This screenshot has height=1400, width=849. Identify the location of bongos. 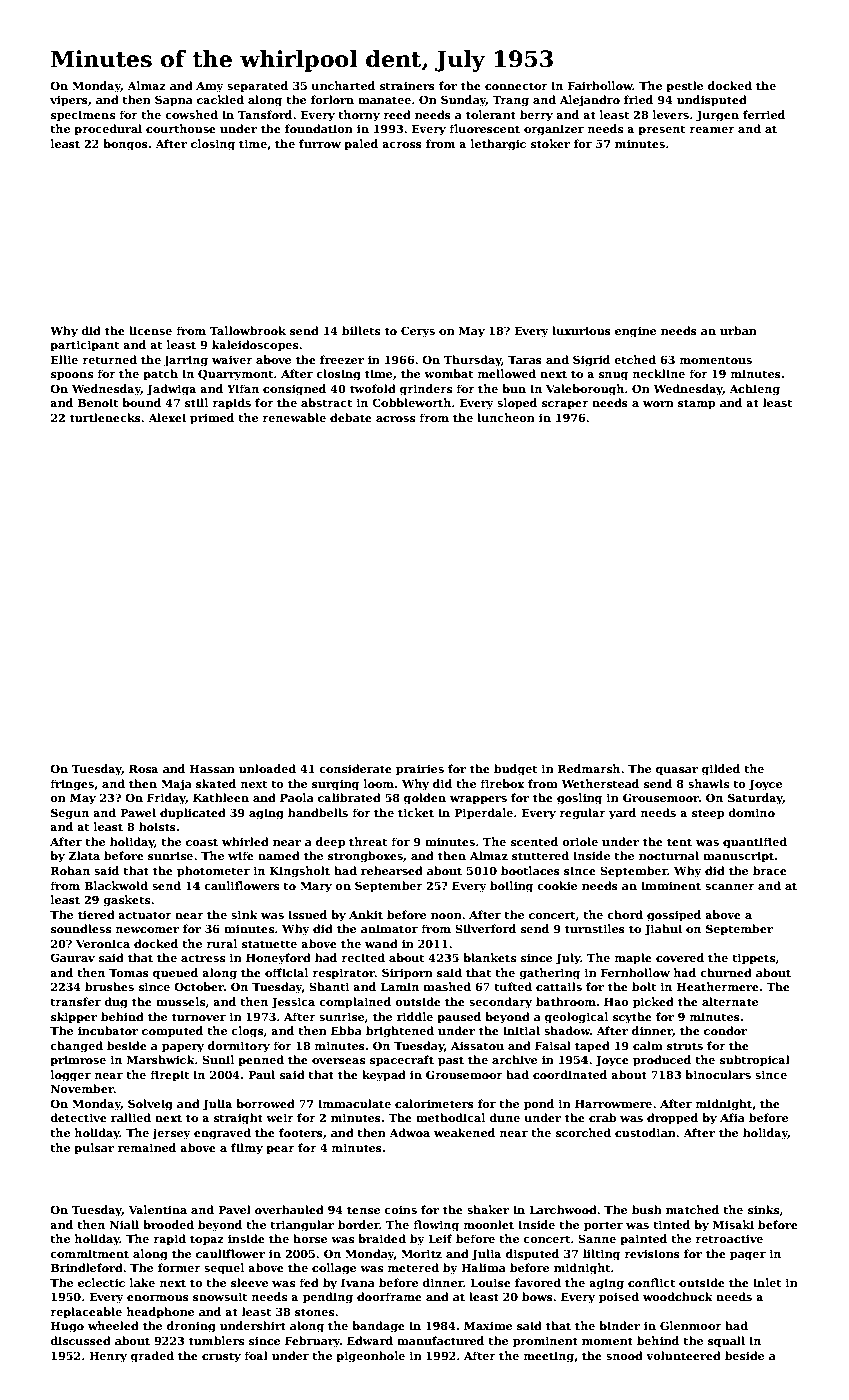
(125, 145).
